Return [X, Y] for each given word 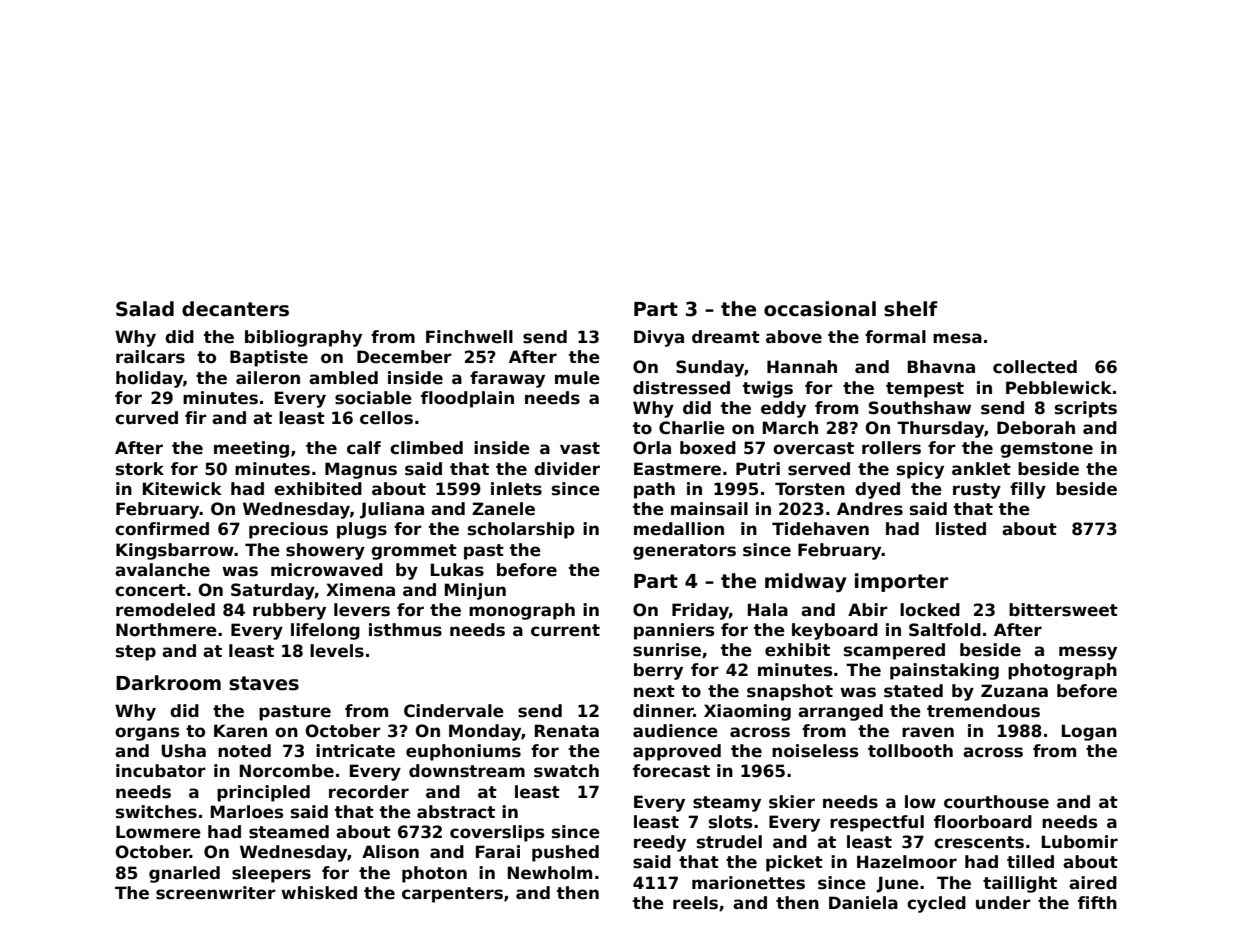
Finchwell [469, 337]
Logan [1089, 732]
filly [1028, 490]
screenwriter [216, 893]
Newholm [550, 873]
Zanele [503, 509]
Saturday [273, 591]
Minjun [475, 591]
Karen [240, 731]
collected [1035, 367]
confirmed [162, 529]
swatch [566, 771]
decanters [235, 309]
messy [1088, 653]
